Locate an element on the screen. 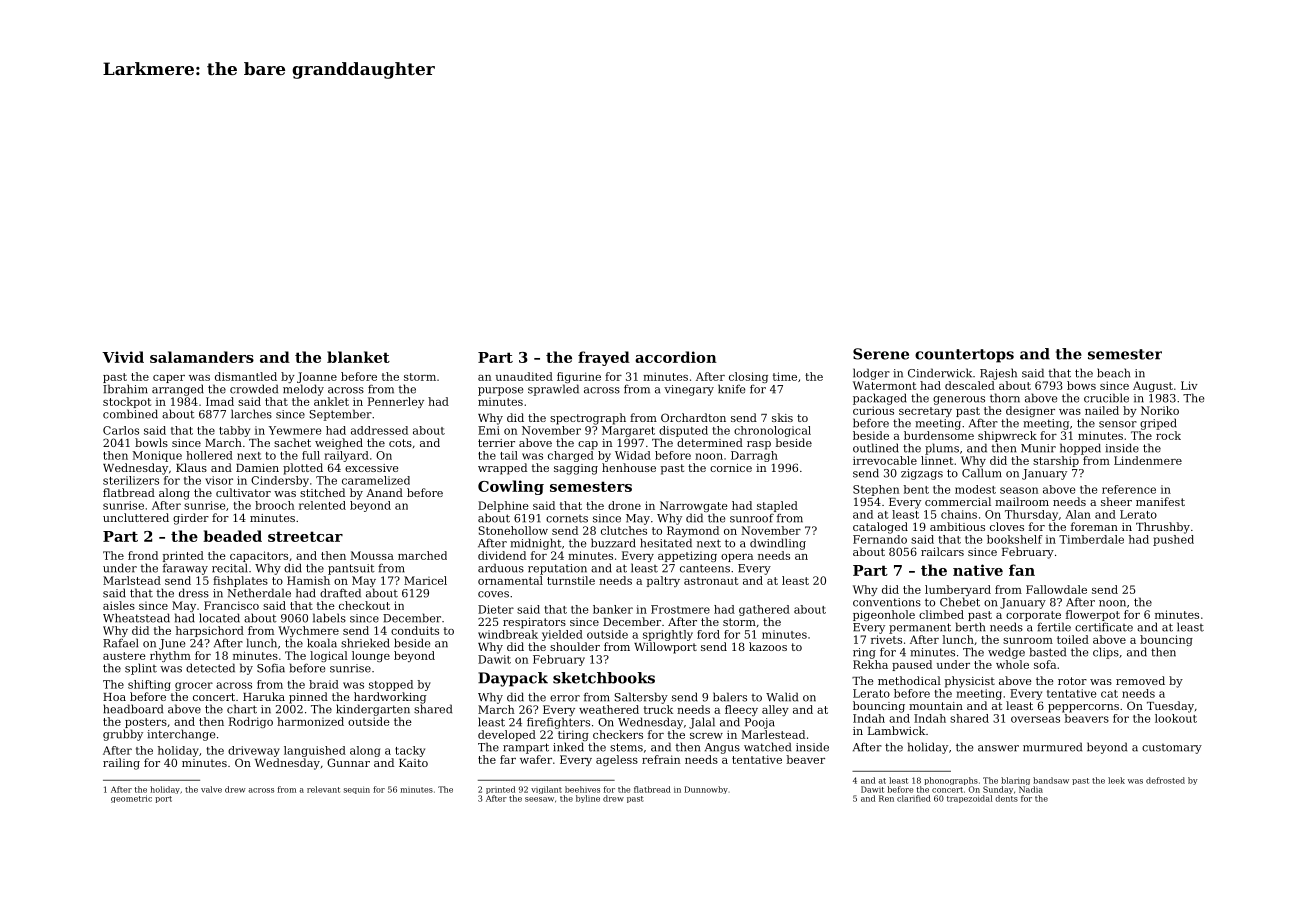  accordion is located at coordinates (676, 357).
